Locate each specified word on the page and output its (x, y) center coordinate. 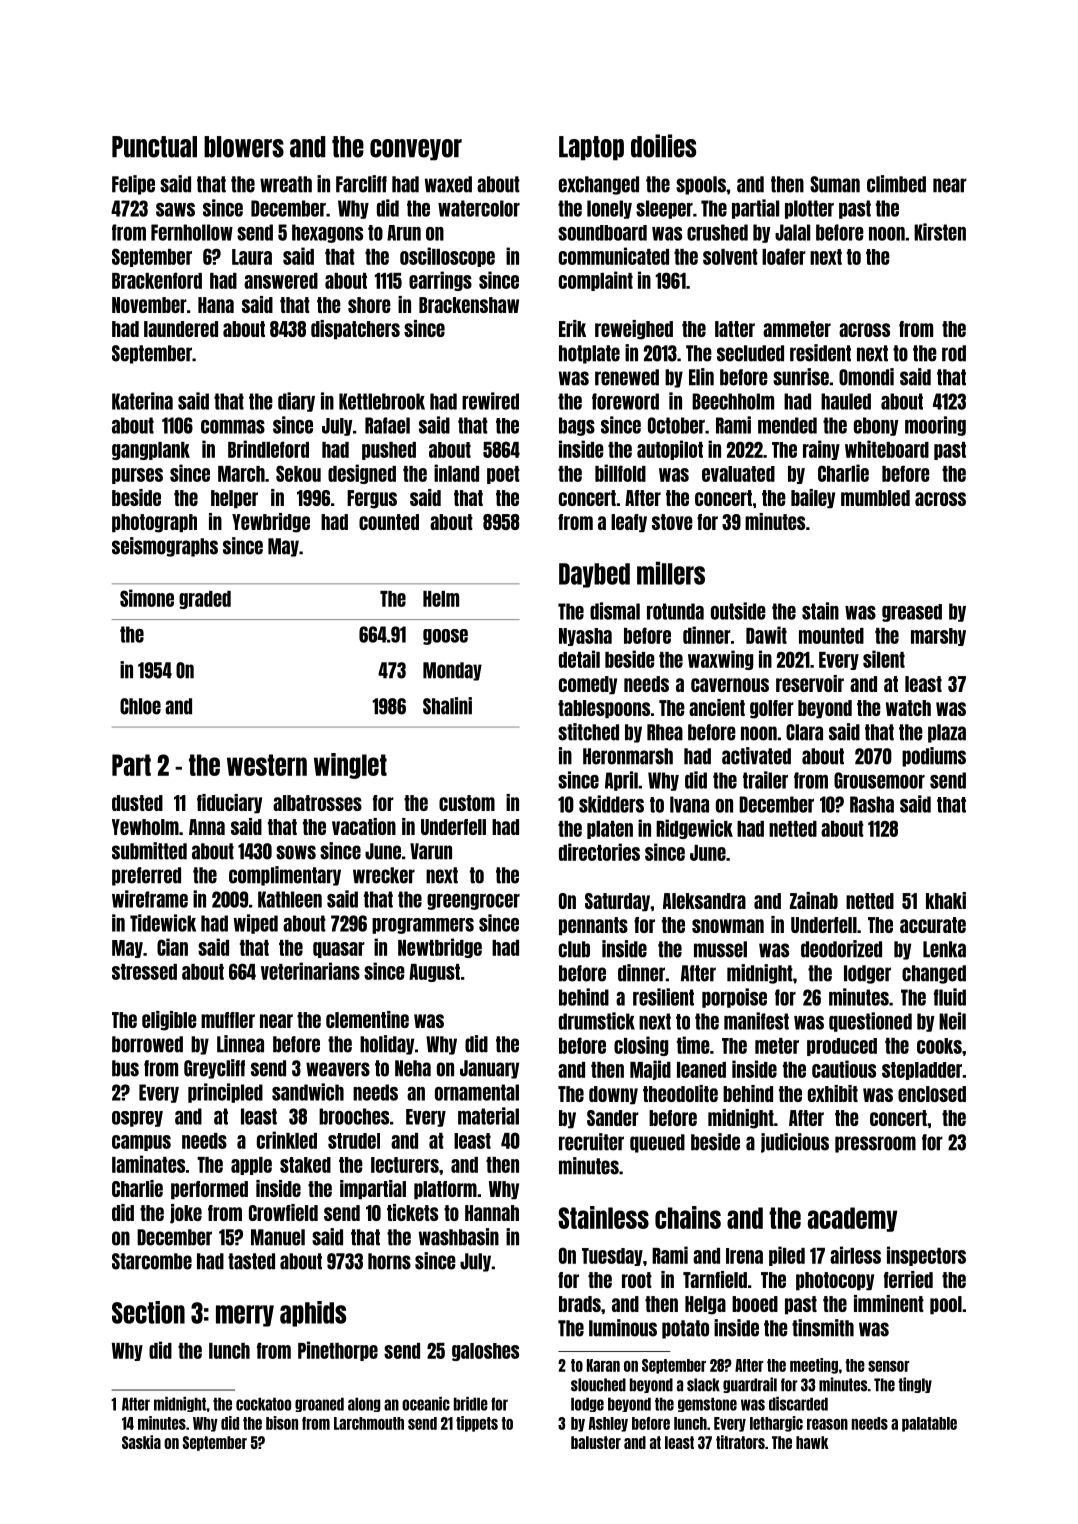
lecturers (405, 1165)
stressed (144, 972)
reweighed (634, 330)
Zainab (814, 900)
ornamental (477, 1092)
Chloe (140, 706)
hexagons (327, 233)
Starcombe (152, 1261)
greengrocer (473, 902)
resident (820, 353)
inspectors (926, 1256)
